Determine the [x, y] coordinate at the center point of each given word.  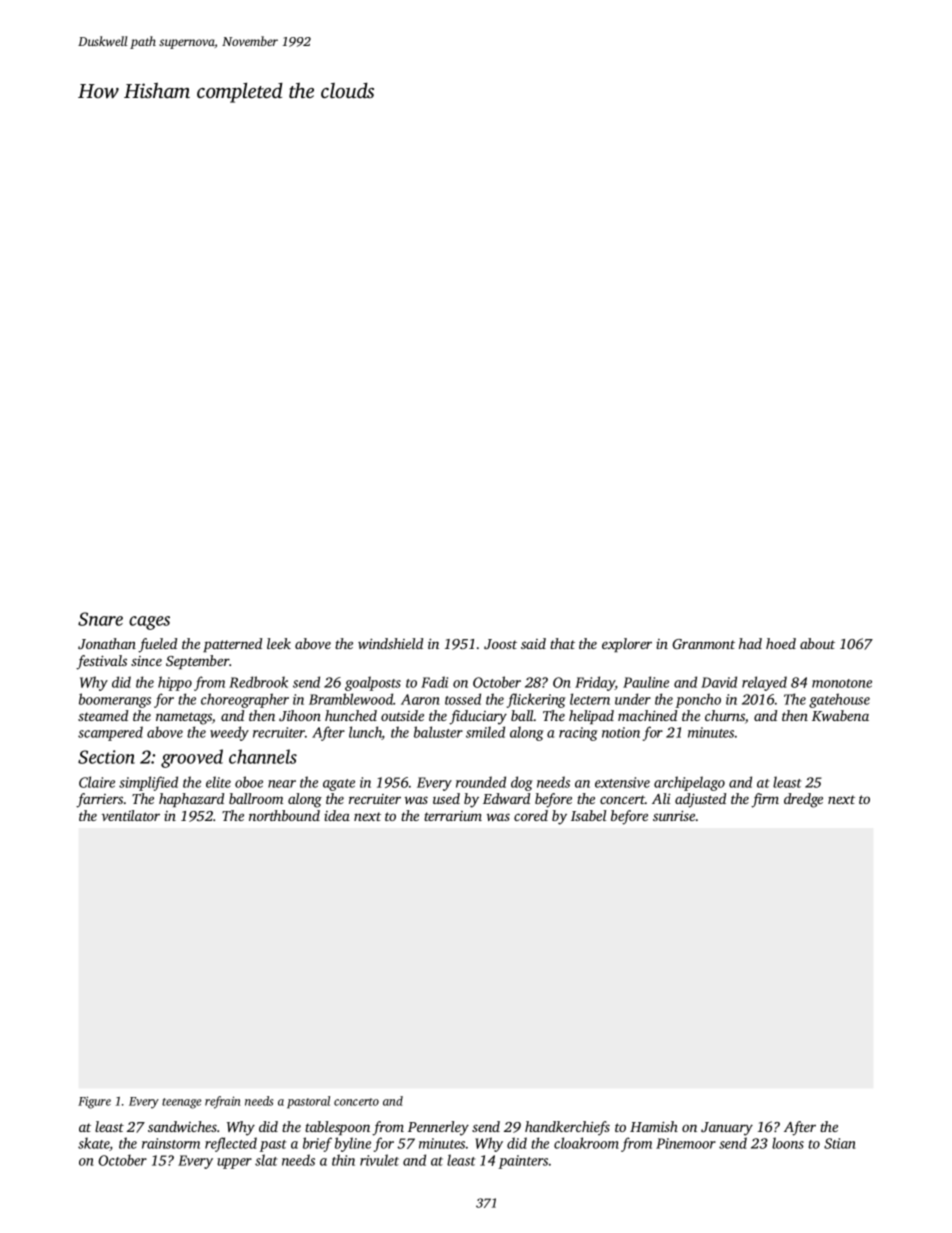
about [817, 643]
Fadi [434, 682]
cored [531, 815]
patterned [232, 645]
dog [522, 783]
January [727, 1129]
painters [523, 1162]
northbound [284, 815]
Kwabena [840, 715]
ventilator [131, 815]
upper [234, 1163]
